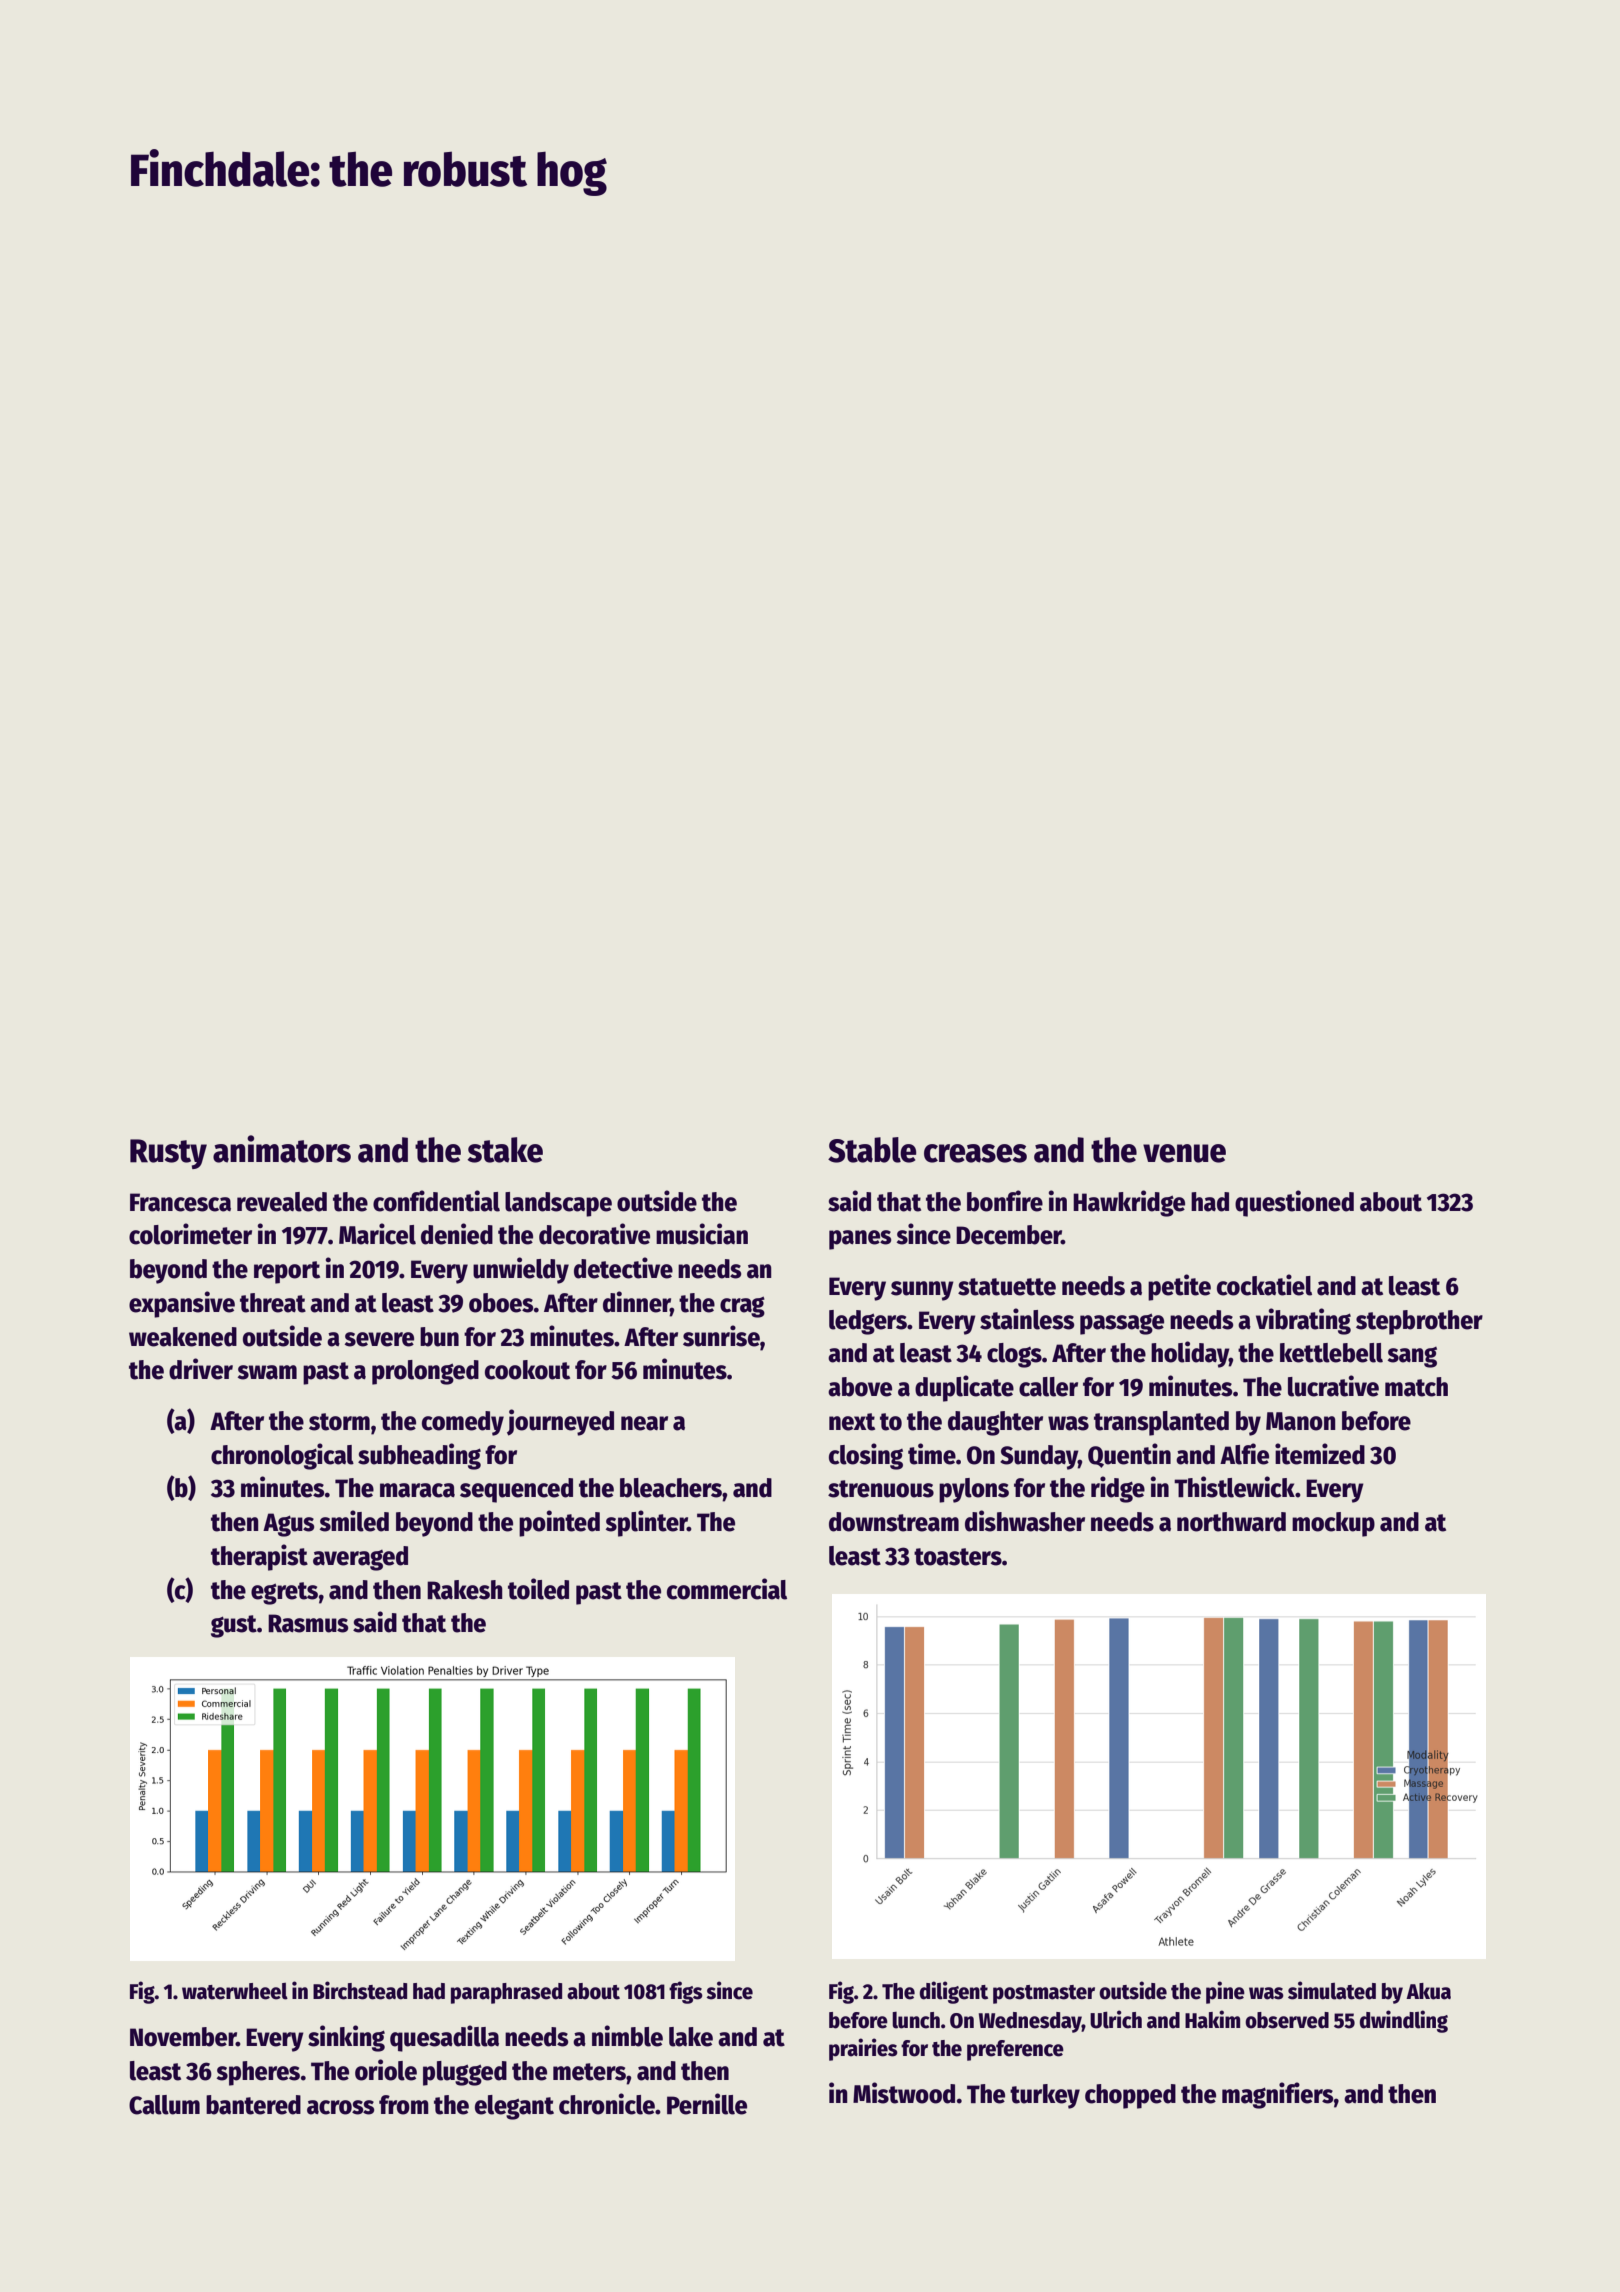 This screenshot has height=2292, width=1620. Describe the element at coordinates (644, 1423) in the screenshot. I see `near` at that location.
